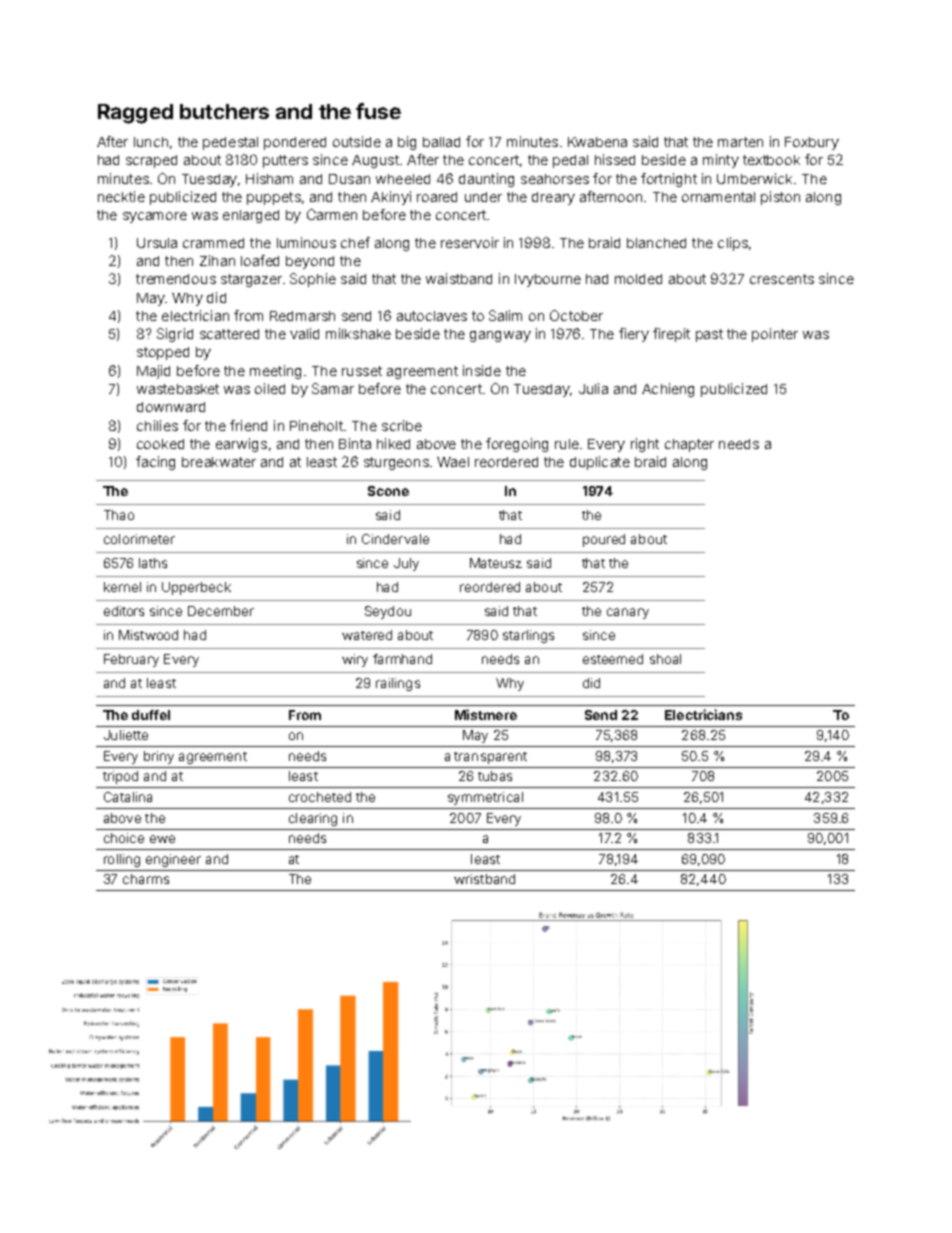  Describe the element at coordinates (453, 462) in the image. I see `Wael` at that location.
